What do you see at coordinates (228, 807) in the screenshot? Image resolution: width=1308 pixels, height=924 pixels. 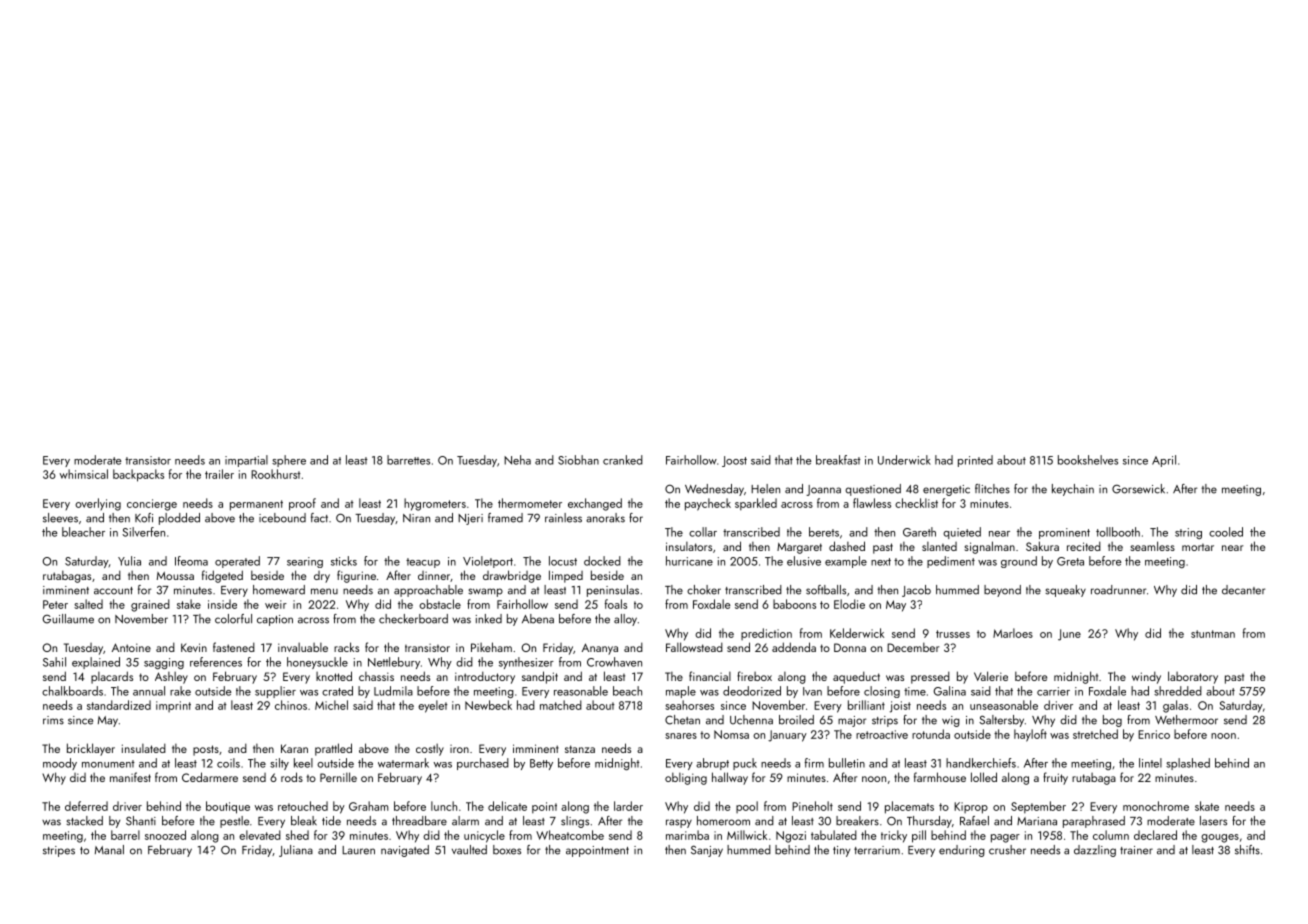 I see `boutique` at bounding box center [228, 807].
